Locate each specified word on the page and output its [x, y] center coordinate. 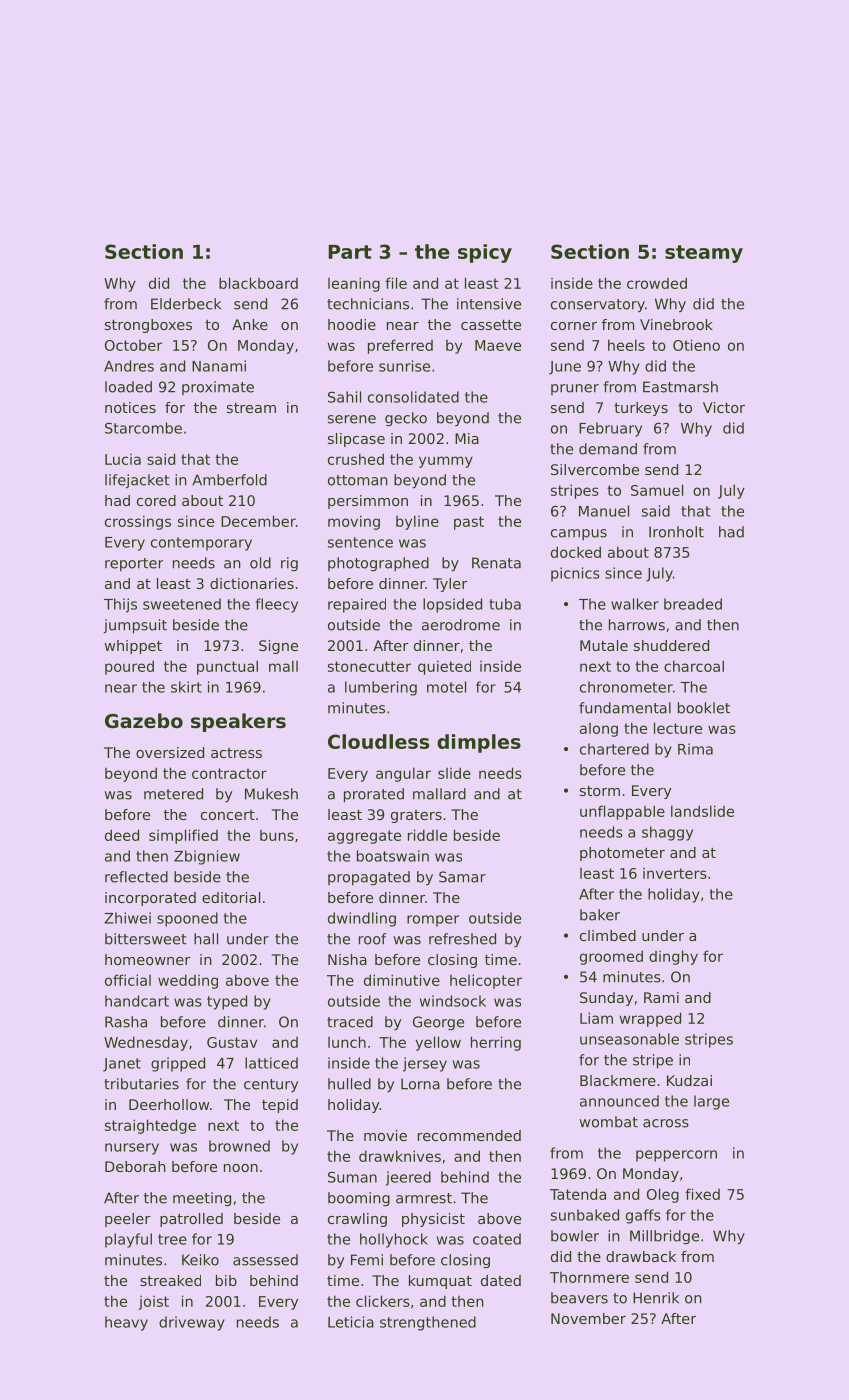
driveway [192, 1323]
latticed [271, 1063]
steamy [704, 254]
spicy [485, 253]
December [258, 521]
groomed [611, 957]
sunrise [404, 366]
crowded [657, 283]
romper [433, 921]
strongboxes [148, 326]
